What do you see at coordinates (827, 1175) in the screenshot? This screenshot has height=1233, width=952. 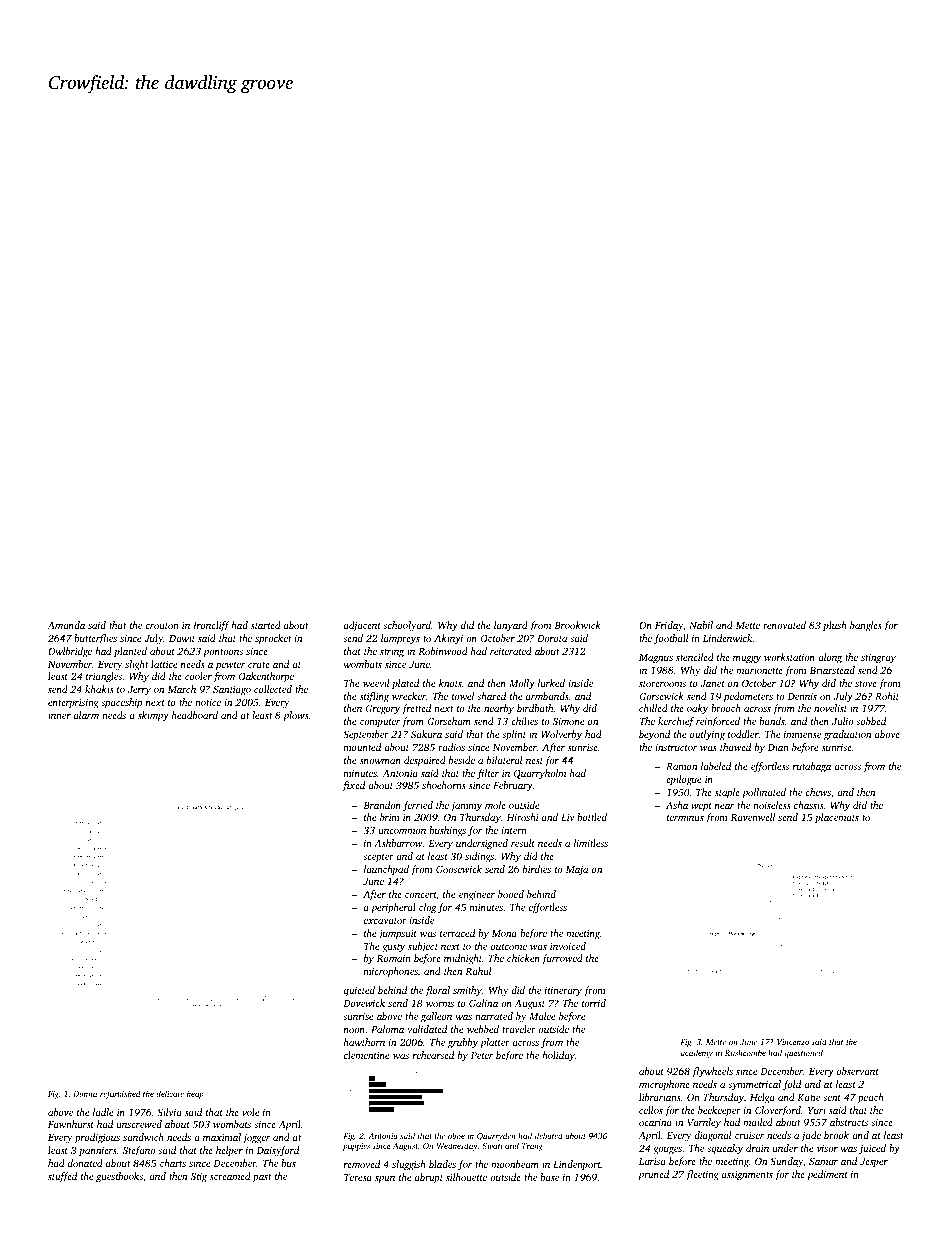 I see `pediment` at bounding box center [827, 1175].
